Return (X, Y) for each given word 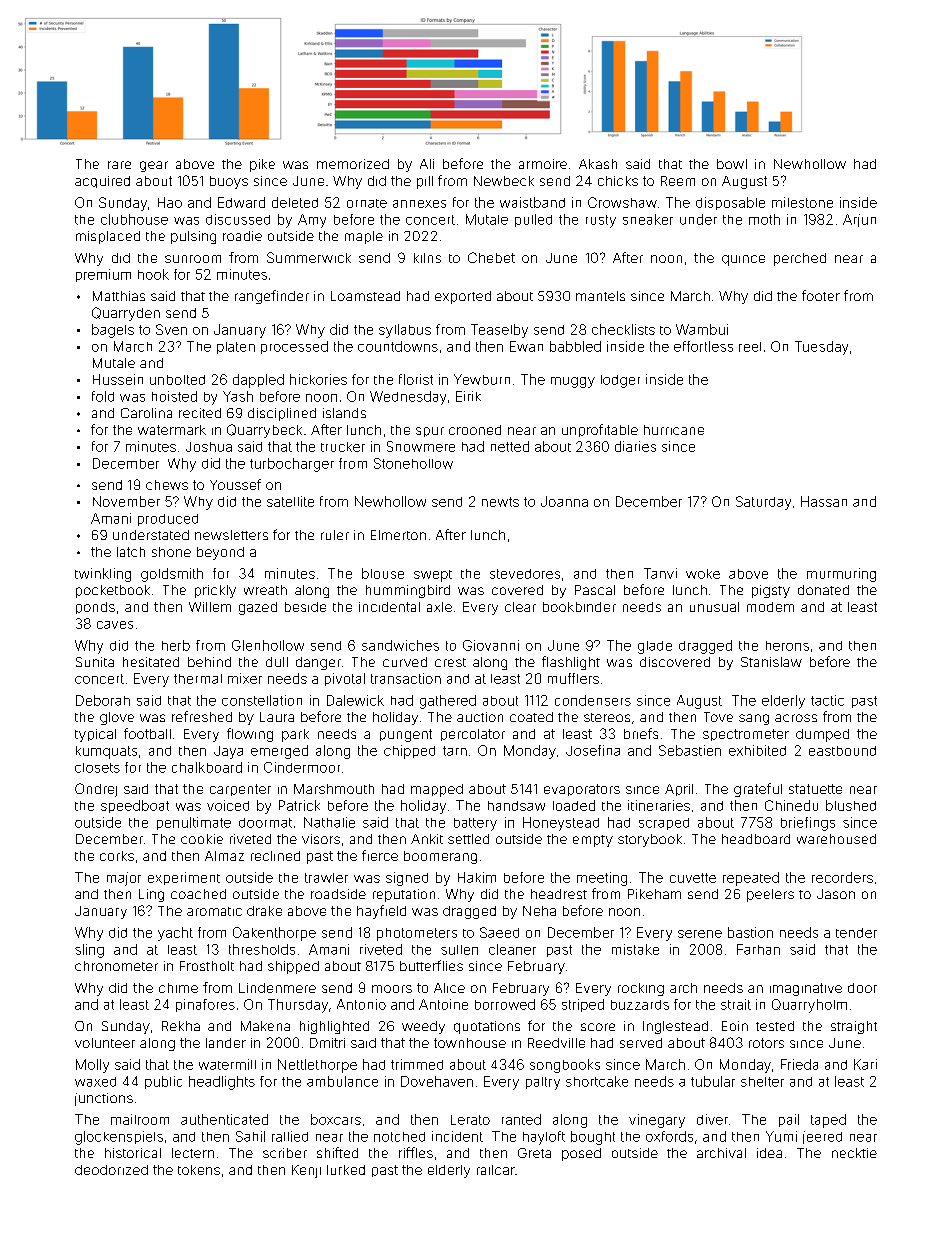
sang (754, 719)
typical (95, 735)
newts (500, 502)
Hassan (824, 501)
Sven (171, 329)
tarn (455, 751)
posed (581, 1154)
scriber (285, 1153)
